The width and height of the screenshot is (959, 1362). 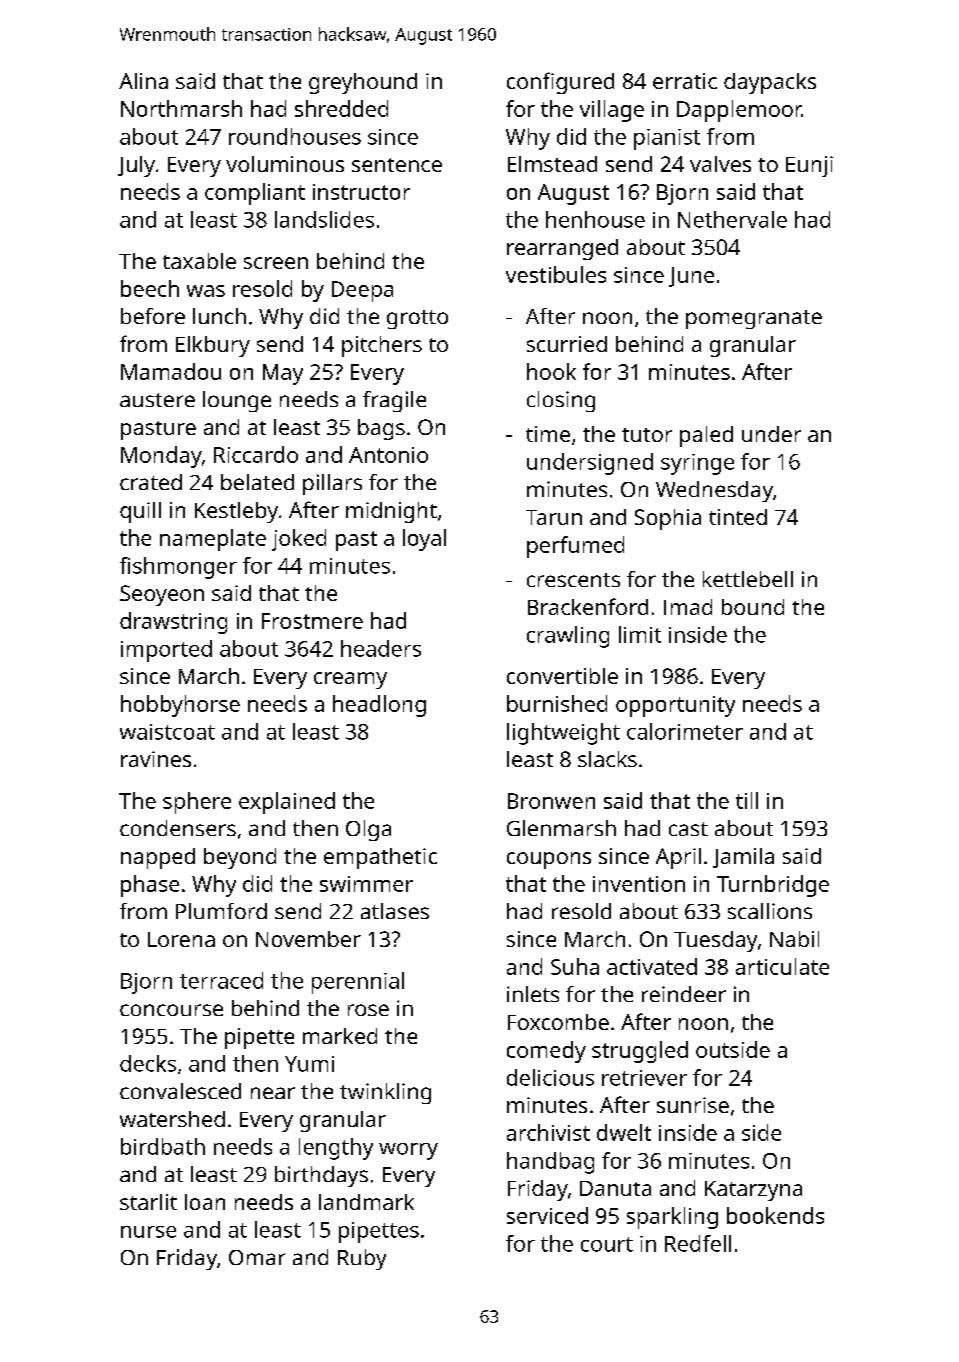 I want to click on Elmstead, so click(x=552, y=164).
